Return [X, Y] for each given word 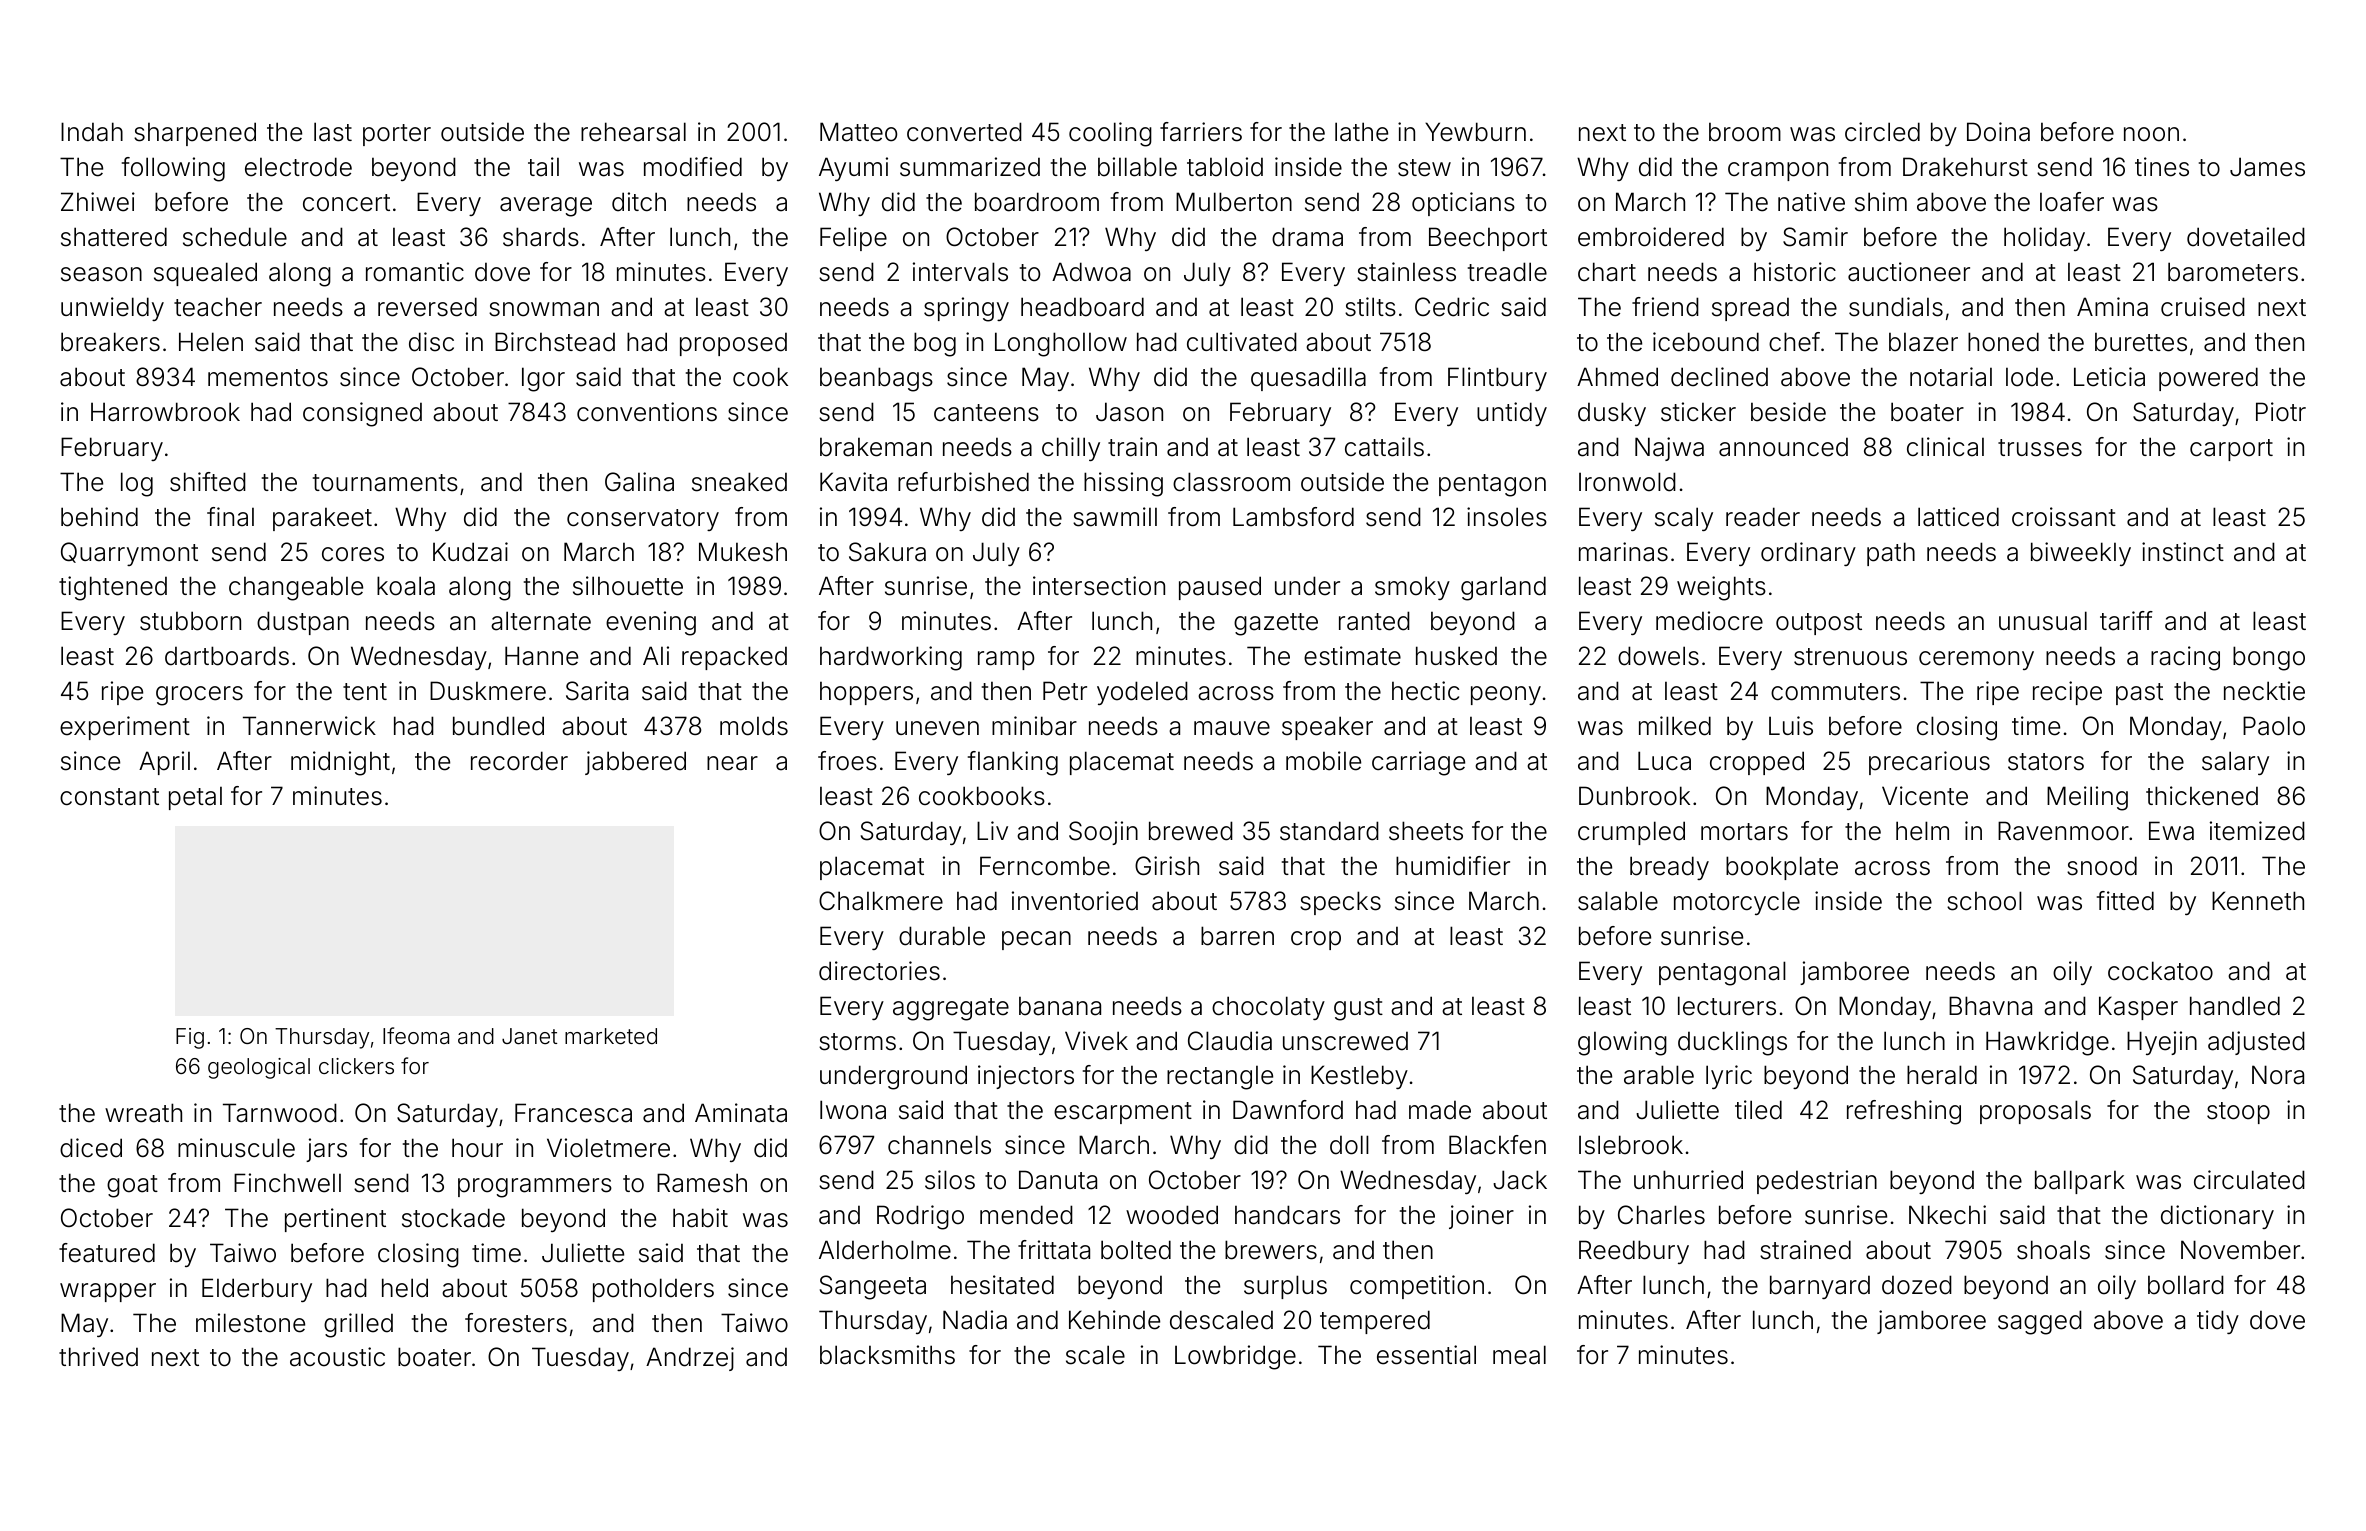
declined [1719, 377]
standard [1329, 831]
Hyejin [2162, 1043]
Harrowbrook [165, 412]
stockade [453, 1218]
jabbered [635, 763]
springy [966, 309]
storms [857, 1042]
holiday [2044, 239]
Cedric [1452, 307]
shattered [114, 237]
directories [879, 971]
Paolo [2274, 726]
